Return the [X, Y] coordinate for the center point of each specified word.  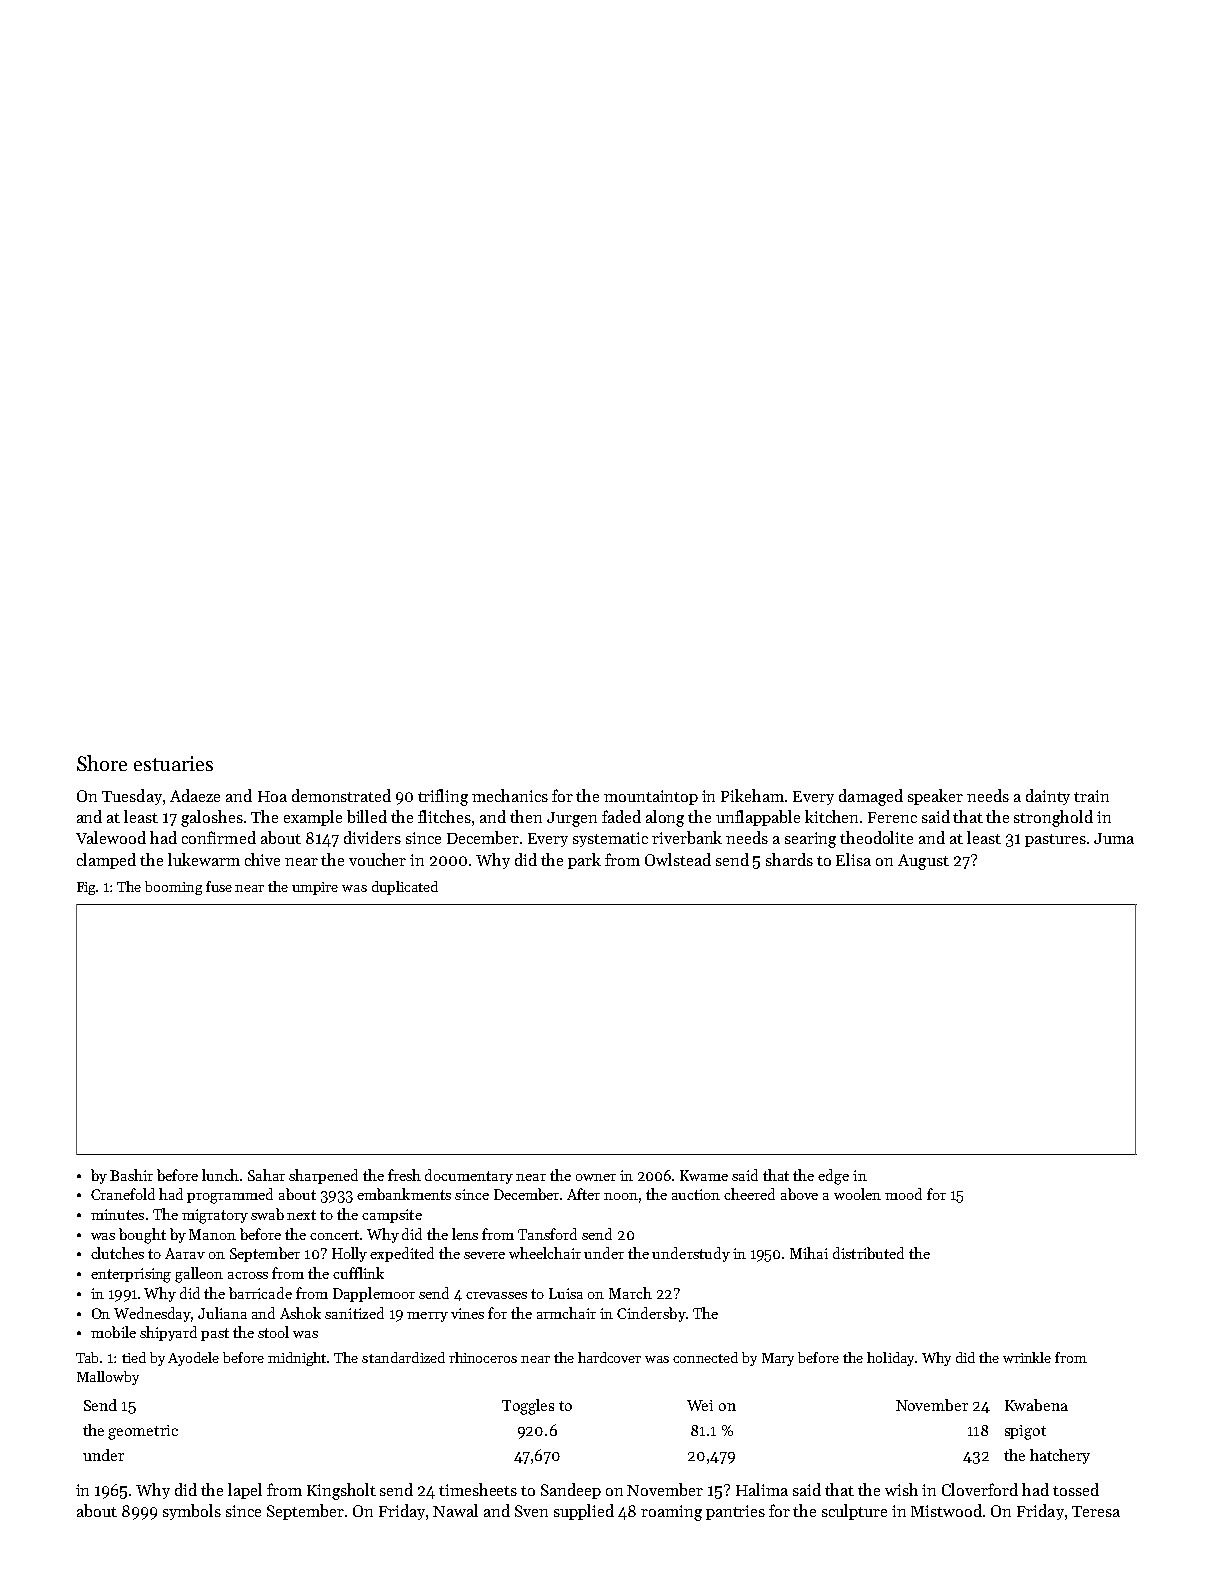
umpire [315, 888]
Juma [1114, 838]
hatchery [1060, 1456]
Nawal [455, 1510]
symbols [192, 1512]
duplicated [405, 888]
